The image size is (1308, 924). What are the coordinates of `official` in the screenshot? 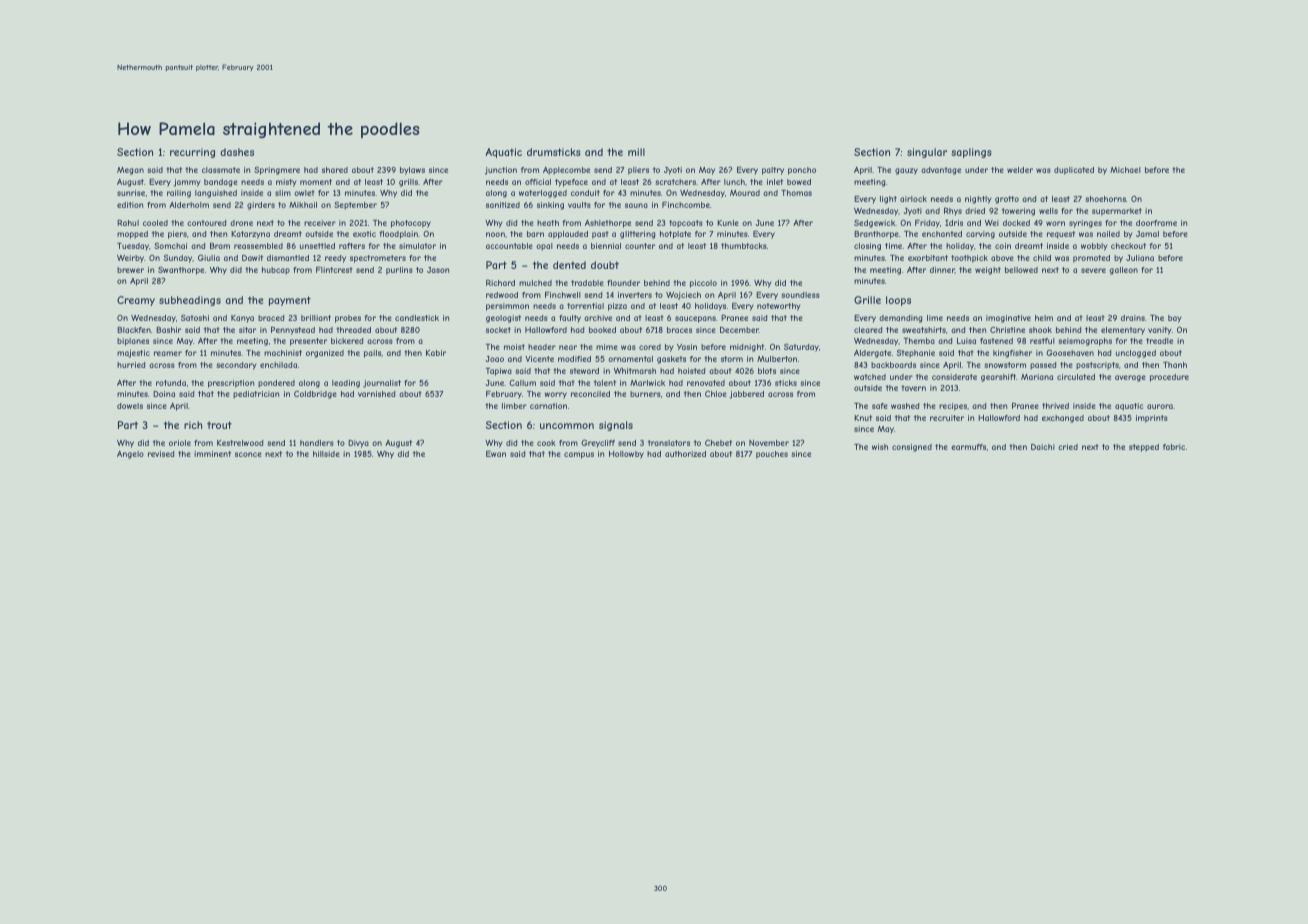 It's located at (538, 182).
